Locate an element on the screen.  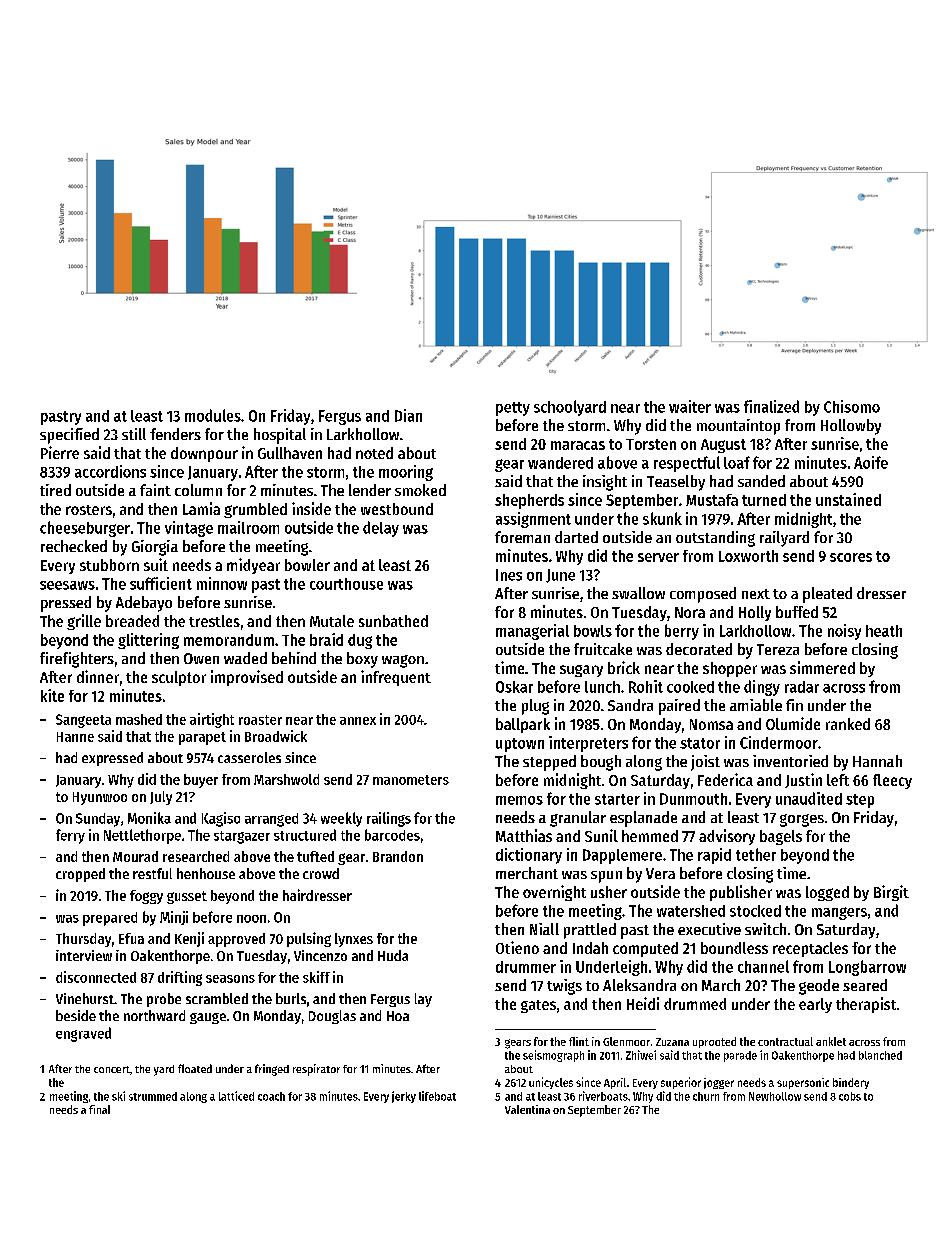
scores is located at coordinates (851, 557).
